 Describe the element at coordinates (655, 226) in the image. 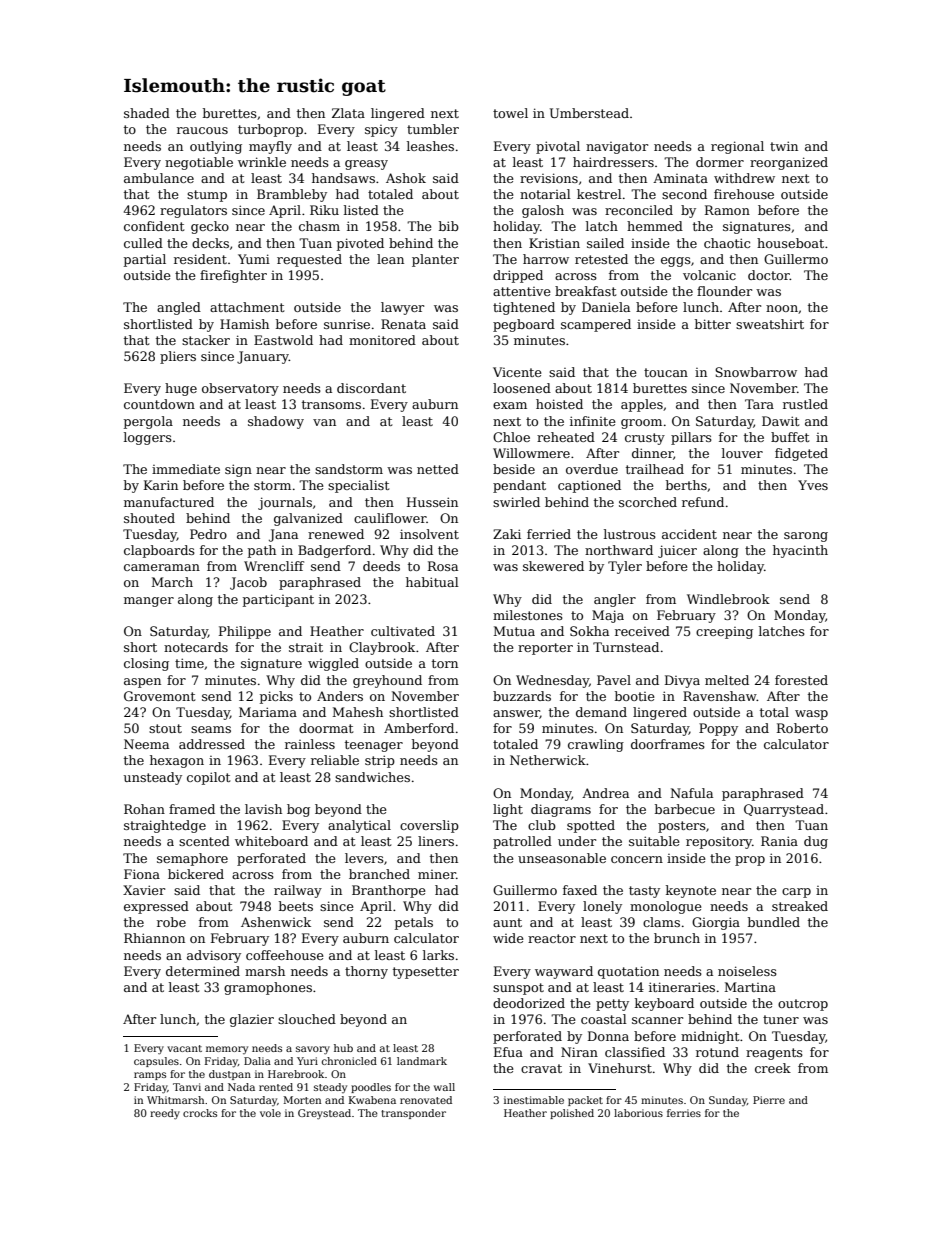

I see `hemmed` at that location.
